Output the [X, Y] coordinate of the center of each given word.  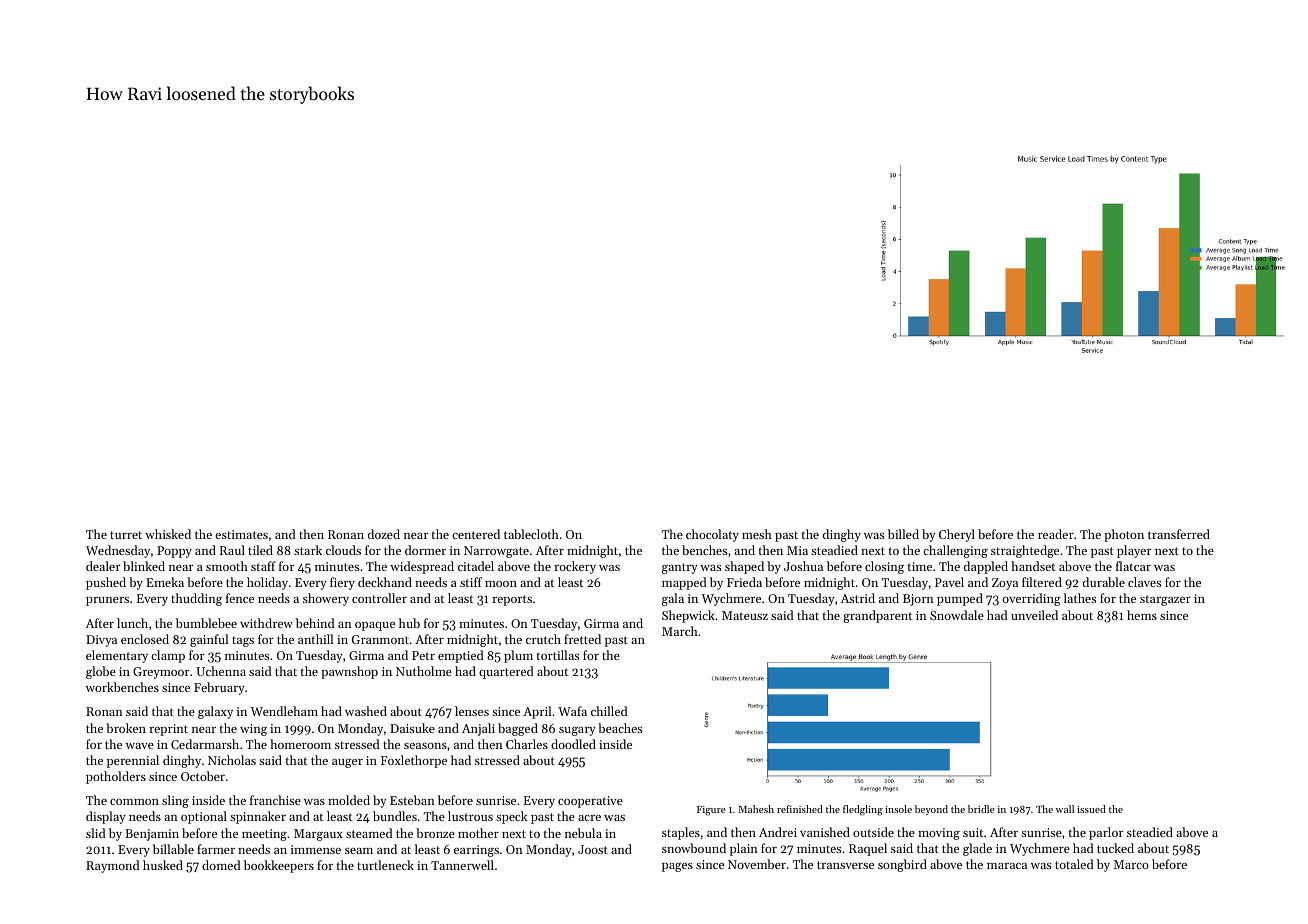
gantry [680, 568]
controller [379, 598]
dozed [384, 534]
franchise [275, 800]
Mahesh [756, 809]
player [1134, 551]
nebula [583, 833]
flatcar [1133, 566]
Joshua [803, 566]
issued [1091, 809]
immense [316, 849]
